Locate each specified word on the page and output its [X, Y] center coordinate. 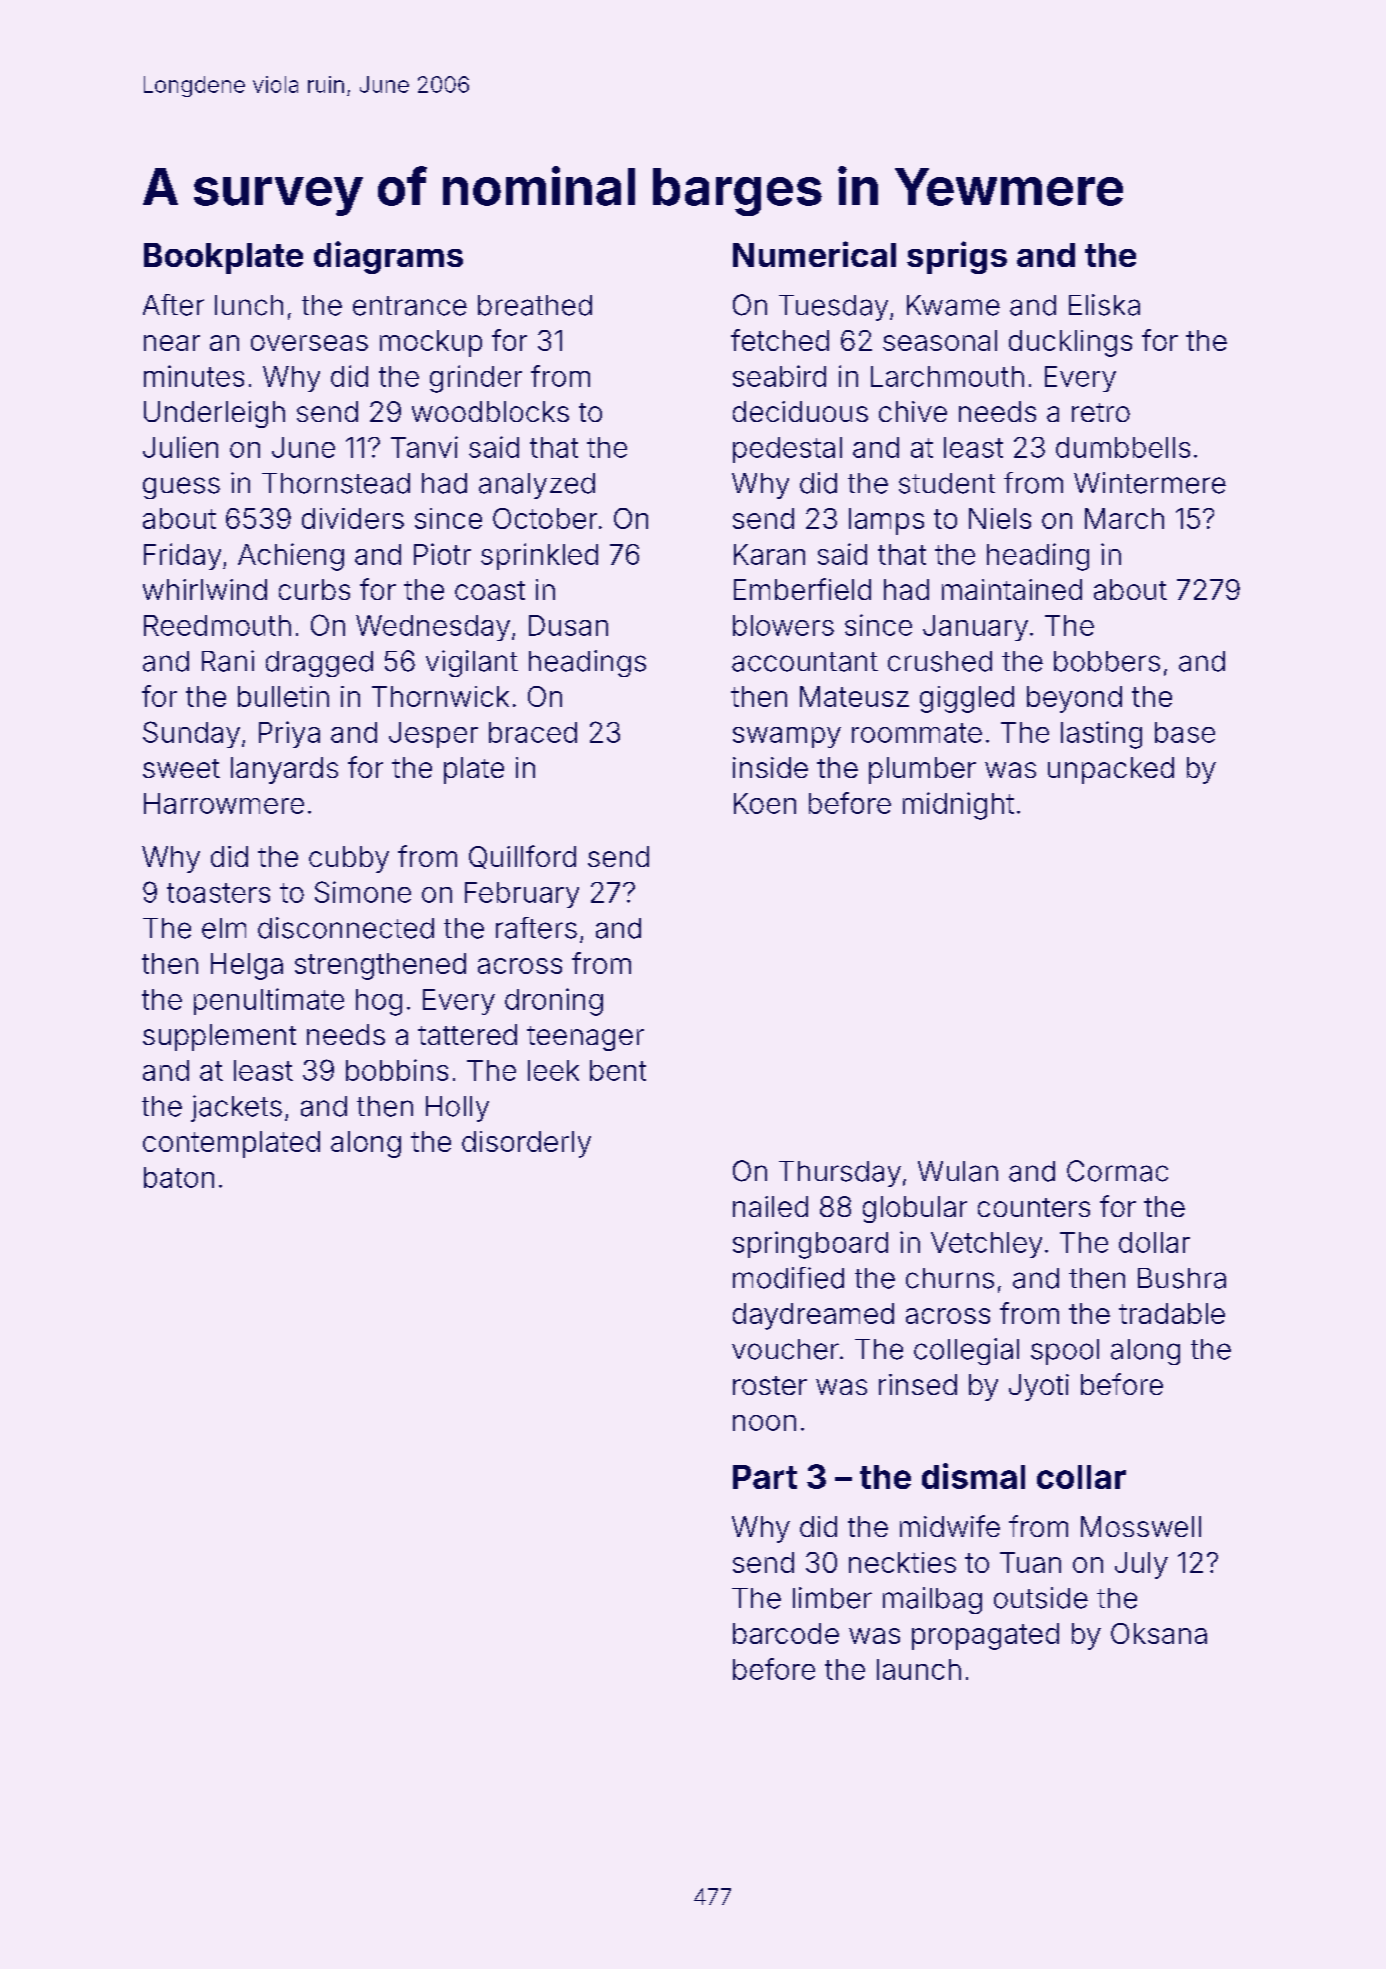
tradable [1172, 1313]
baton [179, 1177]
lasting [1101, 735]
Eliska [1104, 305]
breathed [535, 305]
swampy [787, 737]
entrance [410, 306]
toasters [218, 893]
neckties [902, 1562]
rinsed [918, 1384]
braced [533, 732]
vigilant [472, 663]
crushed [940, 661]
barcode [786, 1633]
